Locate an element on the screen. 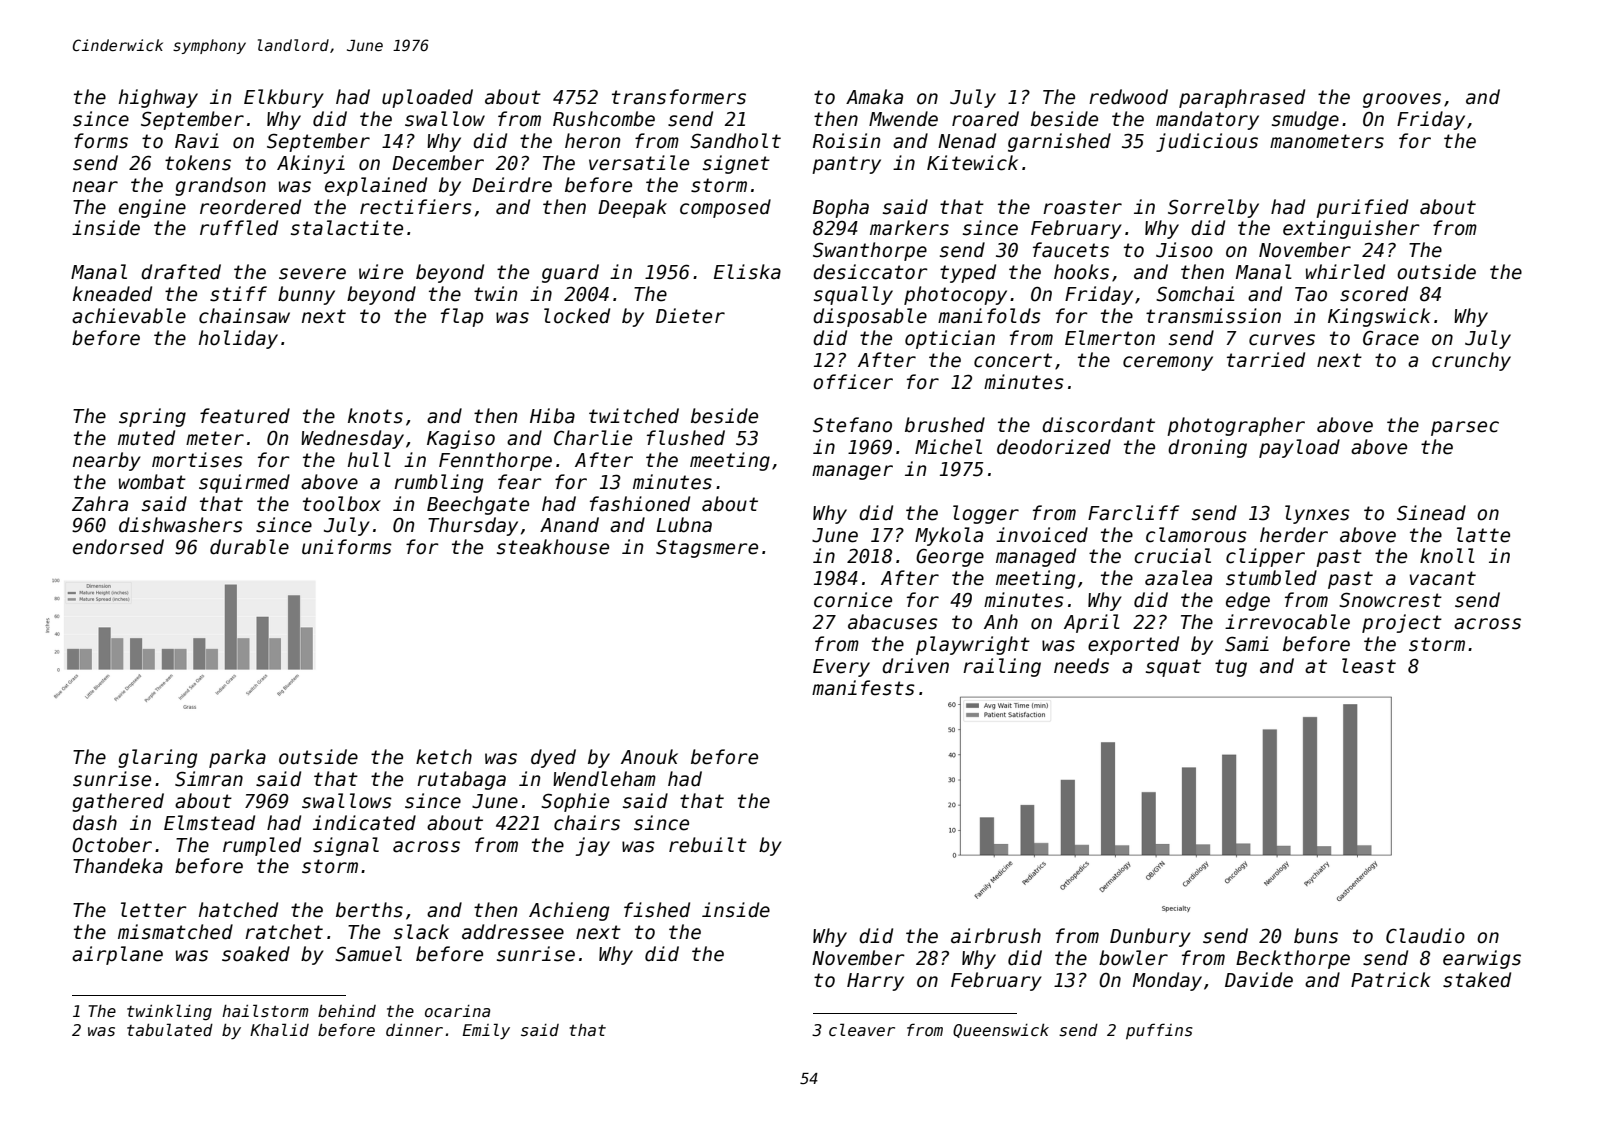  Ravi is located at coordinates (197, 141).
